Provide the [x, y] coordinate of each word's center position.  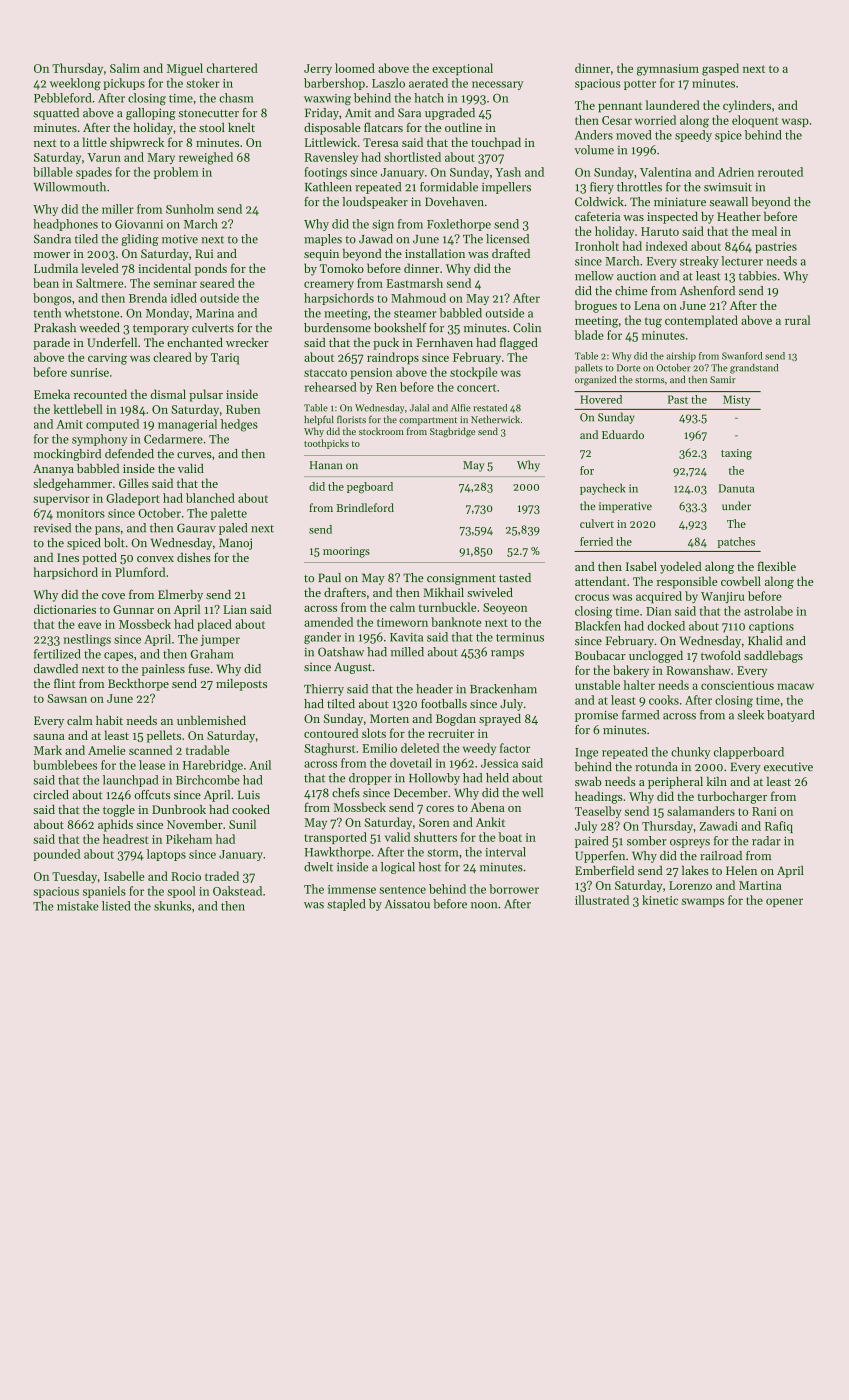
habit [109, 720]
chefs [346, 793]
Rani [764, 811]
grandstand [754, 369]
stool [212, 127]
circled [51, 795]
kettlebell [78, 409]
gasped [720, 69]
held [497, 778]
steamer [415, 314]
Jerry [318, 70]
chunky [690, 753]
